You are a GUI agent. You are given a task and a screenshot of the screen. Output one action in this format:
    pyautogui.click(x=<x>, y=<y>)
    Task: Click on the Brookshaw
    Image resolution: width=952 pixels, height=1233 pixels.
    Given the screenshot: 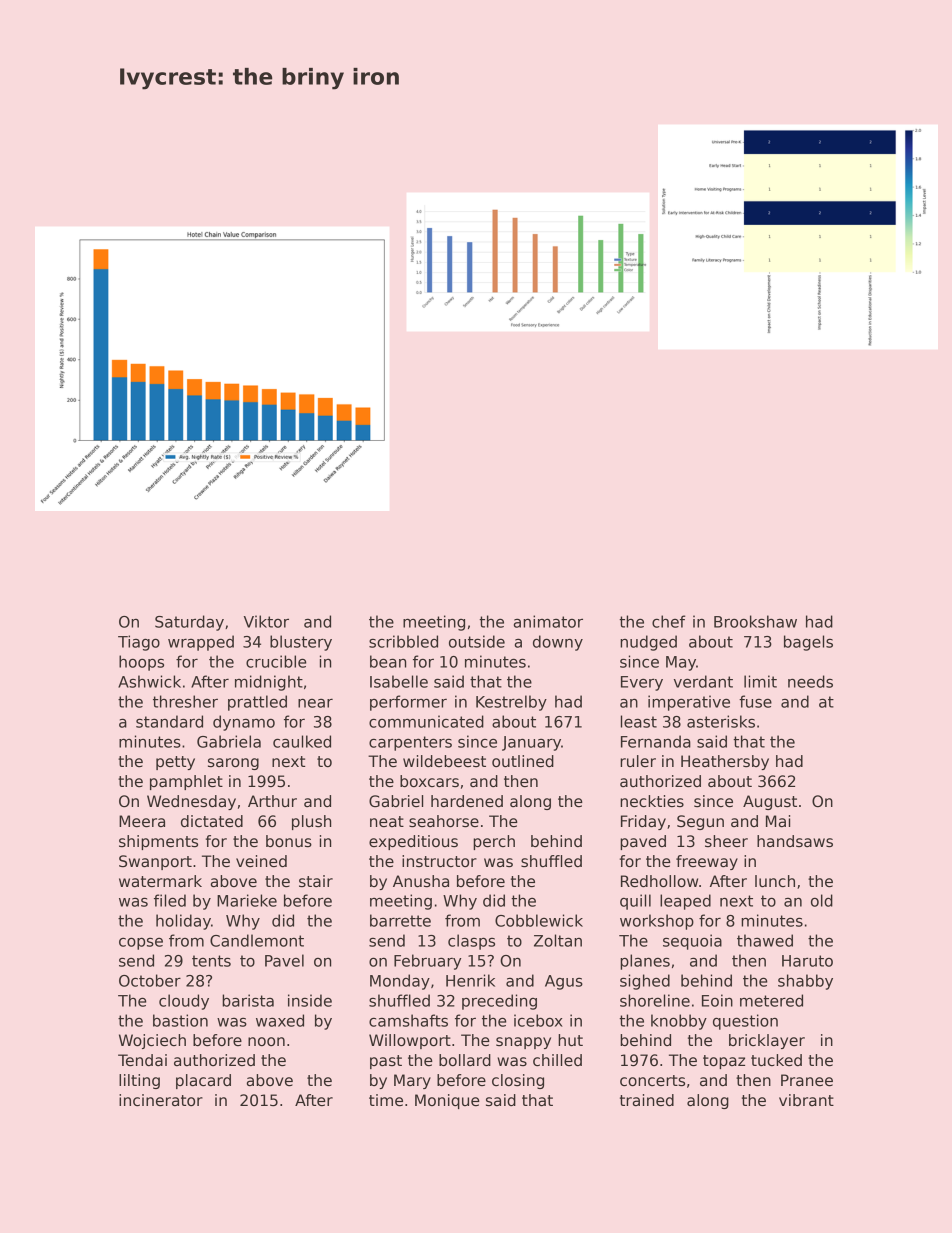 What is the action you would take?
    pyautogui.click(x=755, y=621)
